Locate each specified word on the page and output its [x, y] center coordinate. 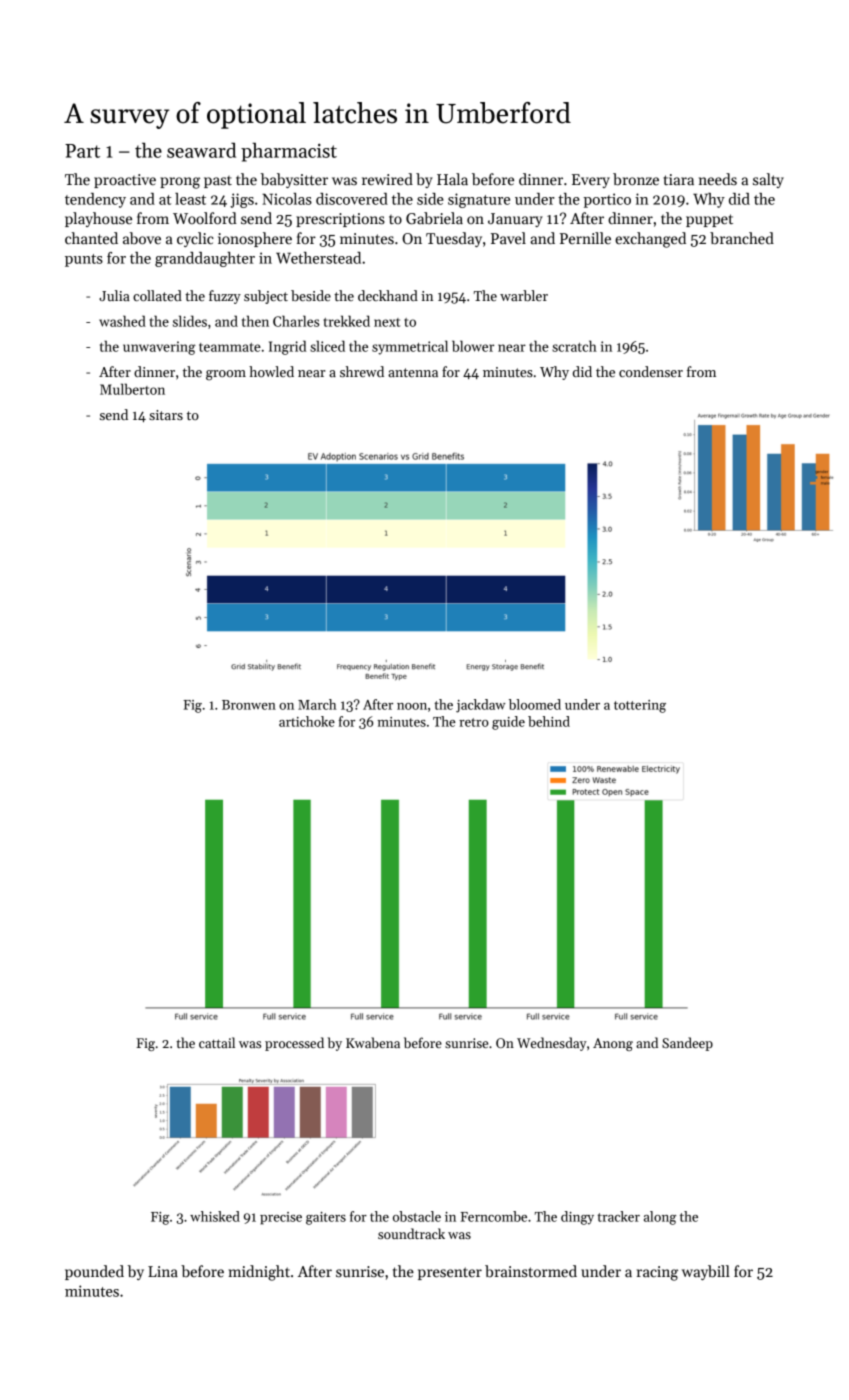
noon [412, 706]
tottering [640, 706]
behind [549, 721]
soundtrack [411, 1233]
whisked [215, 1216]
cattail [217, 1042]
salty [768, 180]
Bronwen [249, 705]
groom [226, 375]
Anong [613, 1044]
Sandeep [687, 1044]
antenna [413, 372]
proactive [125, 181]
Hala [452, 179]
